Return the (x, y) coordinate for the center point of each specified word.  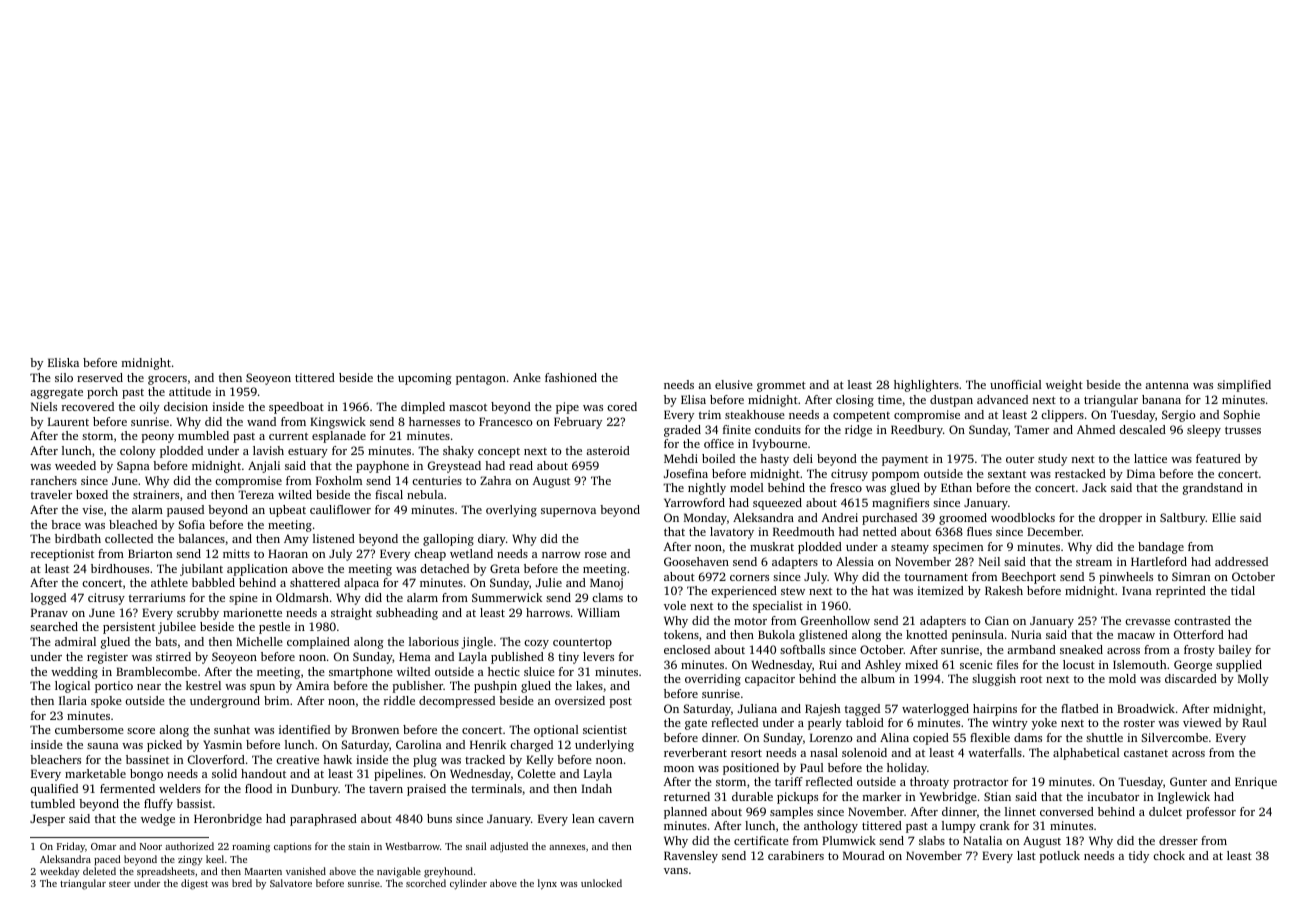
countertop (582, 644)
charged (531, 746)
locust (1079, 664)
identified (304, 729)
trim (710, 414)
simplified (1244, 386)
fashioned (571, 377)
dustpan (951, 401)
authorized (189, 846)
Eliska (63, 362)
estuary (308, 453)
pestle (274, 628)
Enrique (1256, 783)
